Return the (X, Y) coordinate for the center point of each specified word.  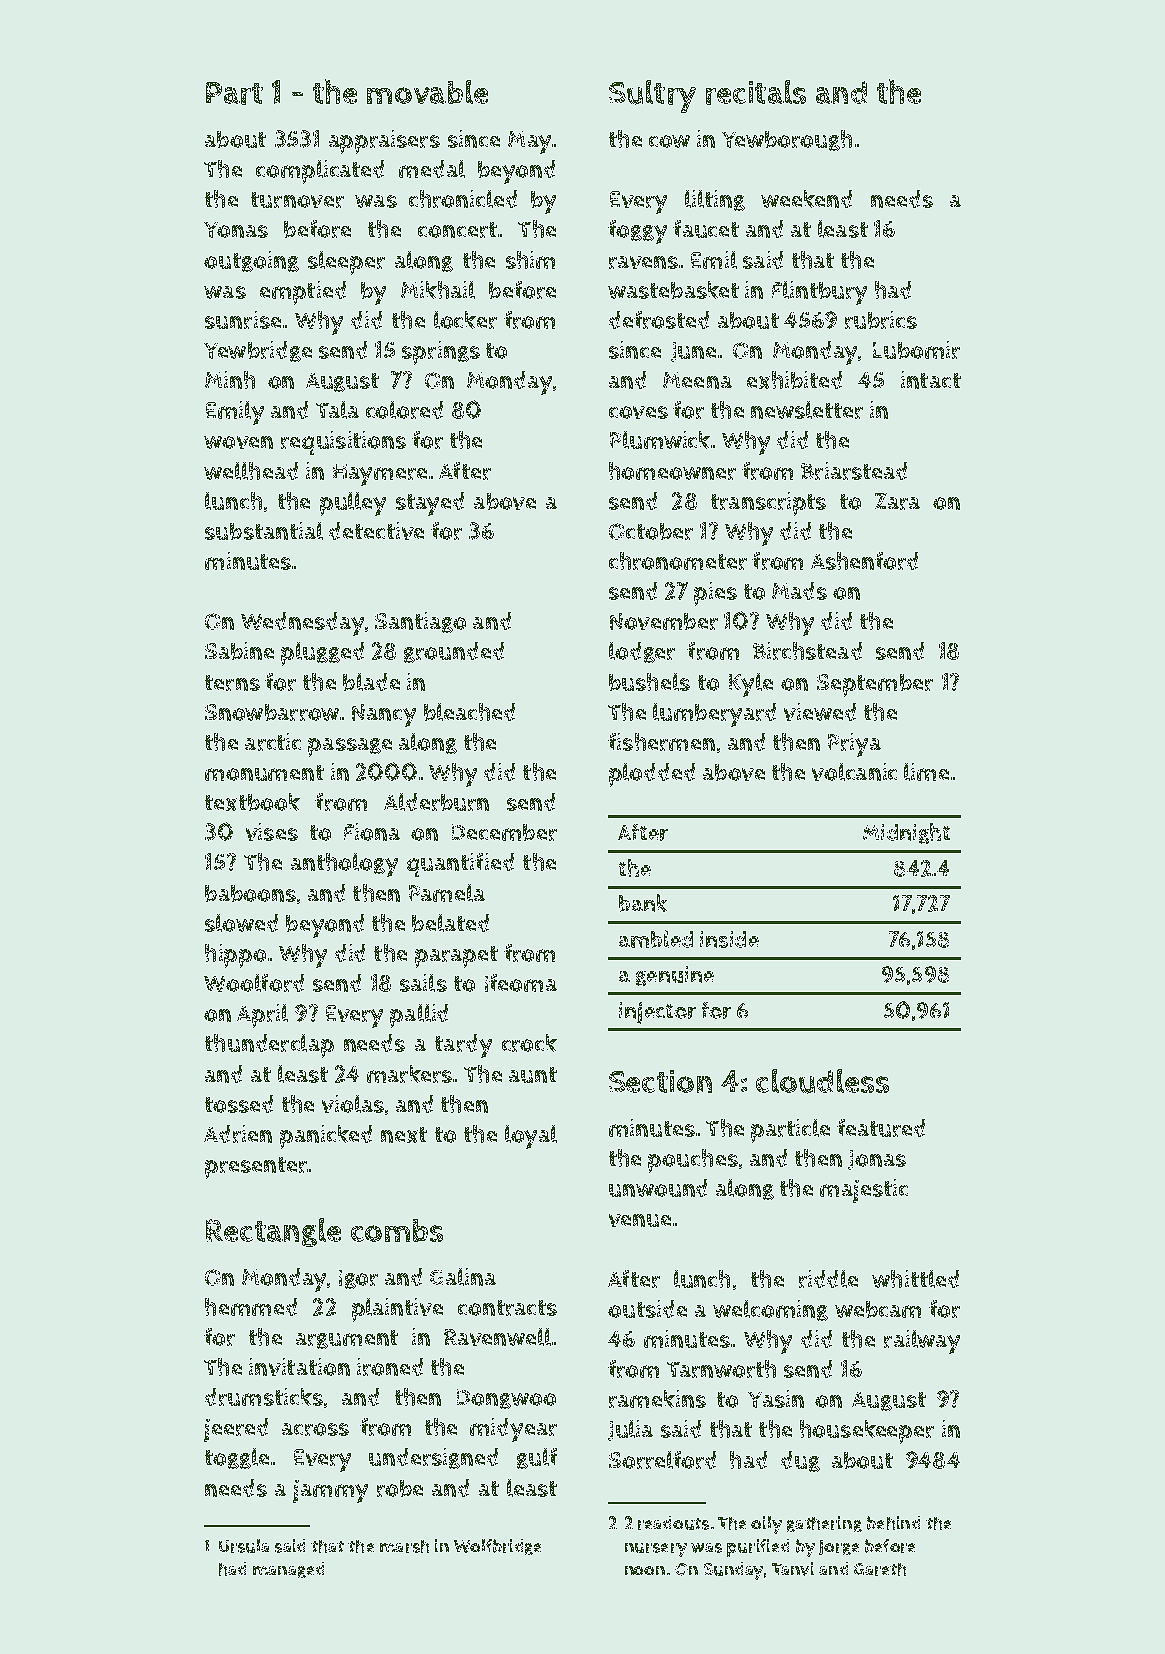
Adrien (238, 1134)
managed (288, 1570)
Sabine (239, 651)
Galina (463, 1277)
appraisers (384, 142)
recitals (756, 92)
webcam (878, 1309)
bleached (469, 712)
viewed (820, 712)
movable (427, 92)
